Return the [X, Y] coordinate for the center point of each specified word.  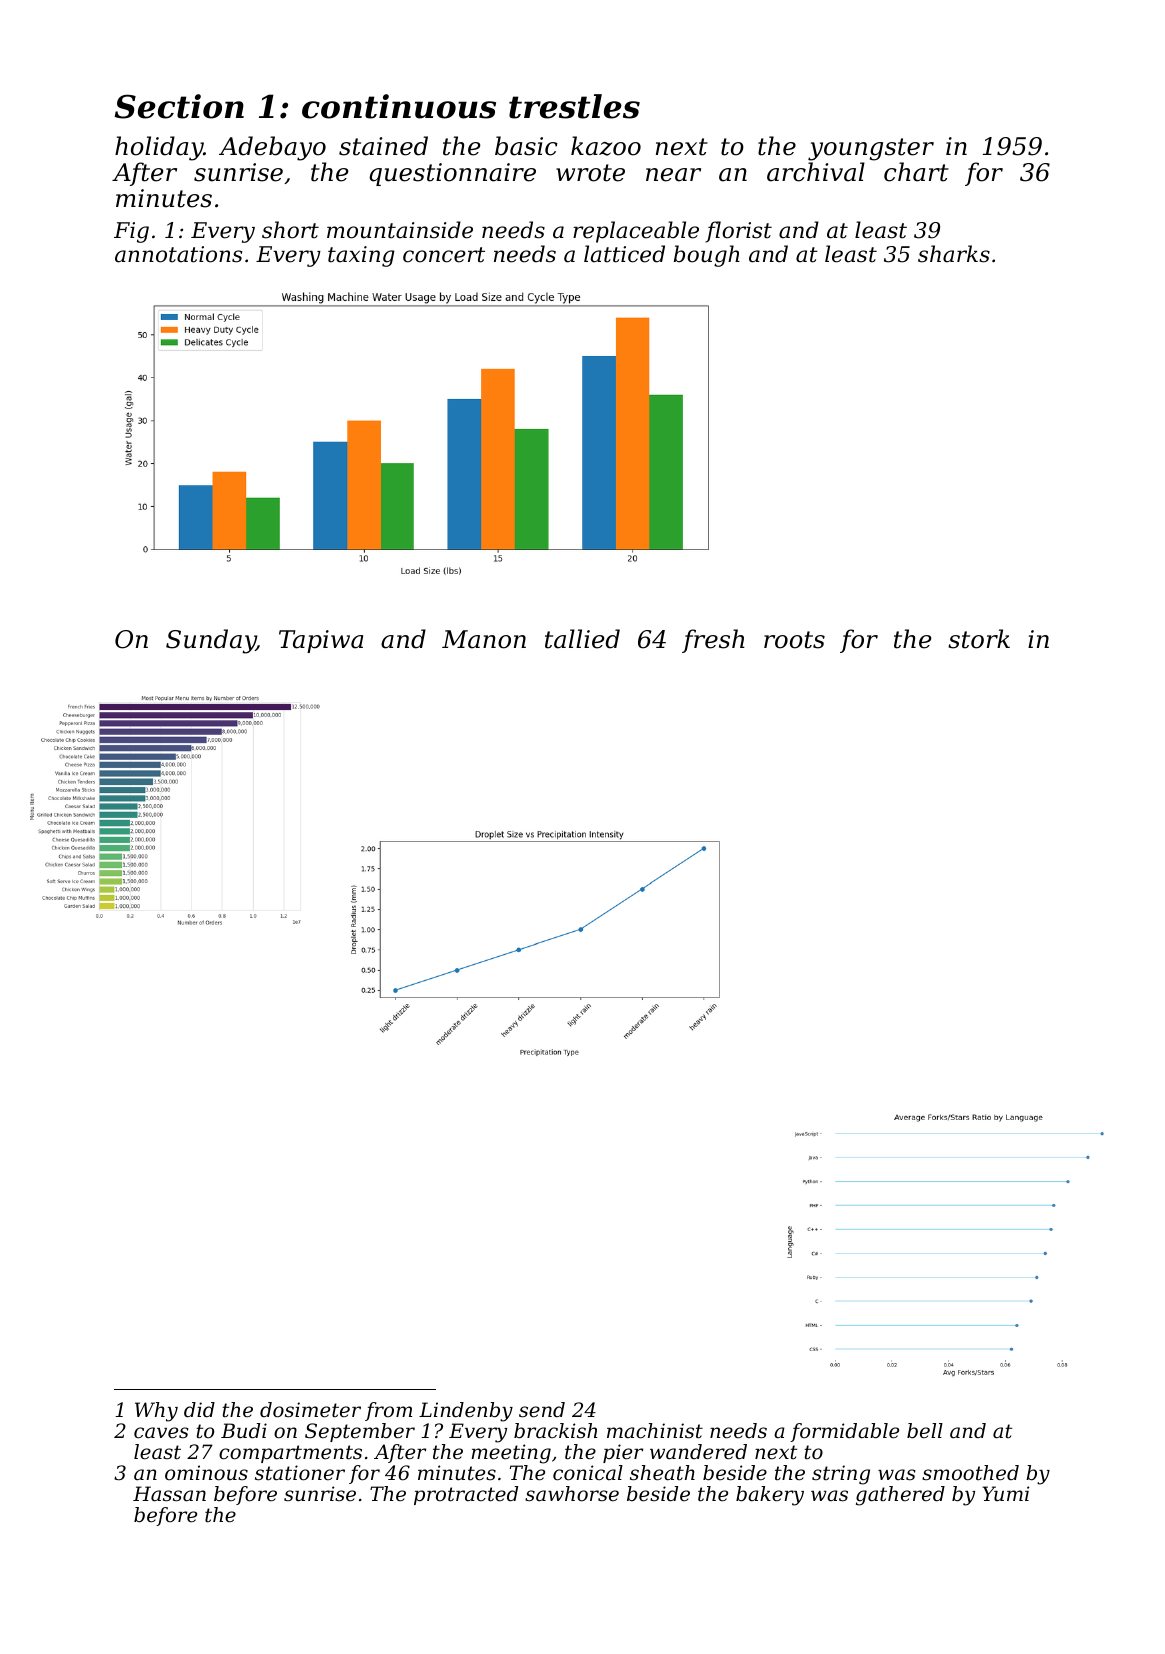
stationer [300, 1473]
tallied [582, 639]
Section [179, 106]
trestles [574, 106]
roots [794, 640]
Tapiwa [321, 641]
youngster [871, 149]
